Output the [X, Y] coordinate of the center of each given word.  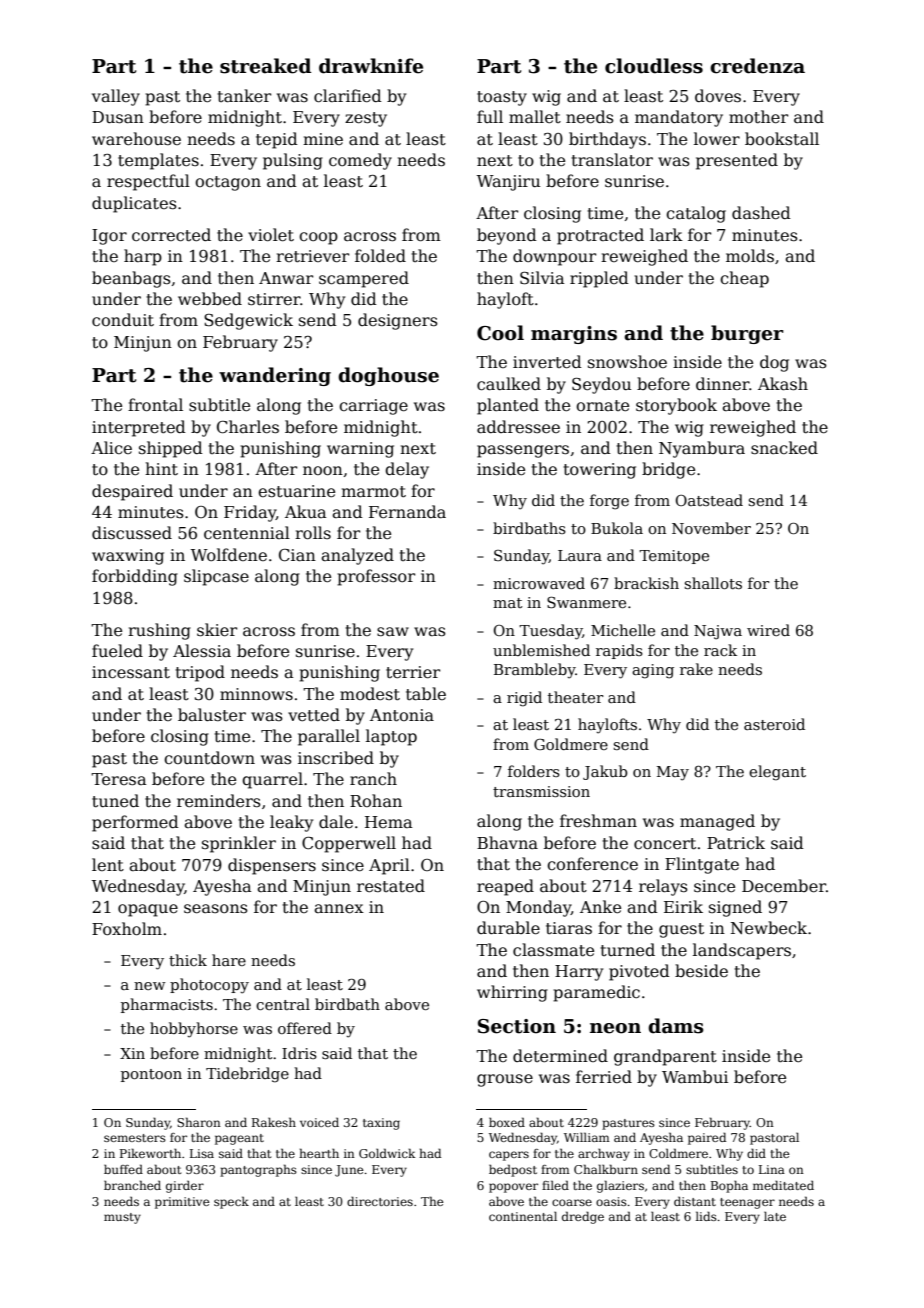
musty [122, 1218]
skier [217, 630]
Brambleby [535, 671]
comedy [360, 161]
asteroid [774, 724]
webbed [210, 299]
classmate [553, 950]
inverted [547, 362]
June [349, 1171]
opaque [148, 910]
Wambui [695, 1076]
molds [750, 256]
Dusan [118, 117]
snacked [784, 447]
